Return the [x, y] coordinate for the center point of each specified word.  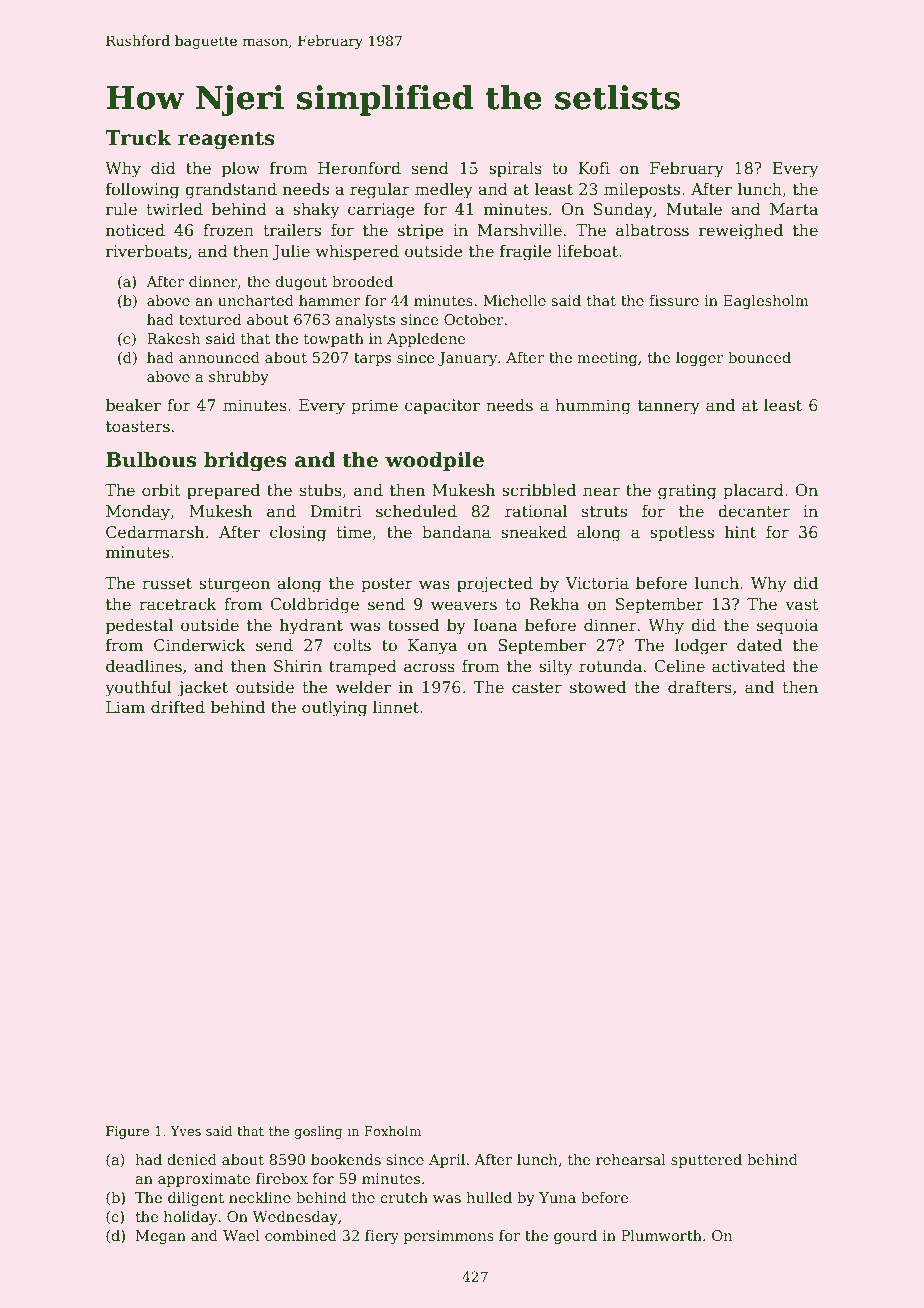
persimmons [449, 1237]
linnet [396, 707]
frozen [228, 230]
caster [537, 688]
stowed [598, 687]
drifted [178, 707]
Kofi [594, 168]
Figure [127, 1132]
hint [740, 532]
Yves [185, 1131]
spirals [515, 170]
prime [374, 407]
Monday [138, 513]
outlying [334, 709]
